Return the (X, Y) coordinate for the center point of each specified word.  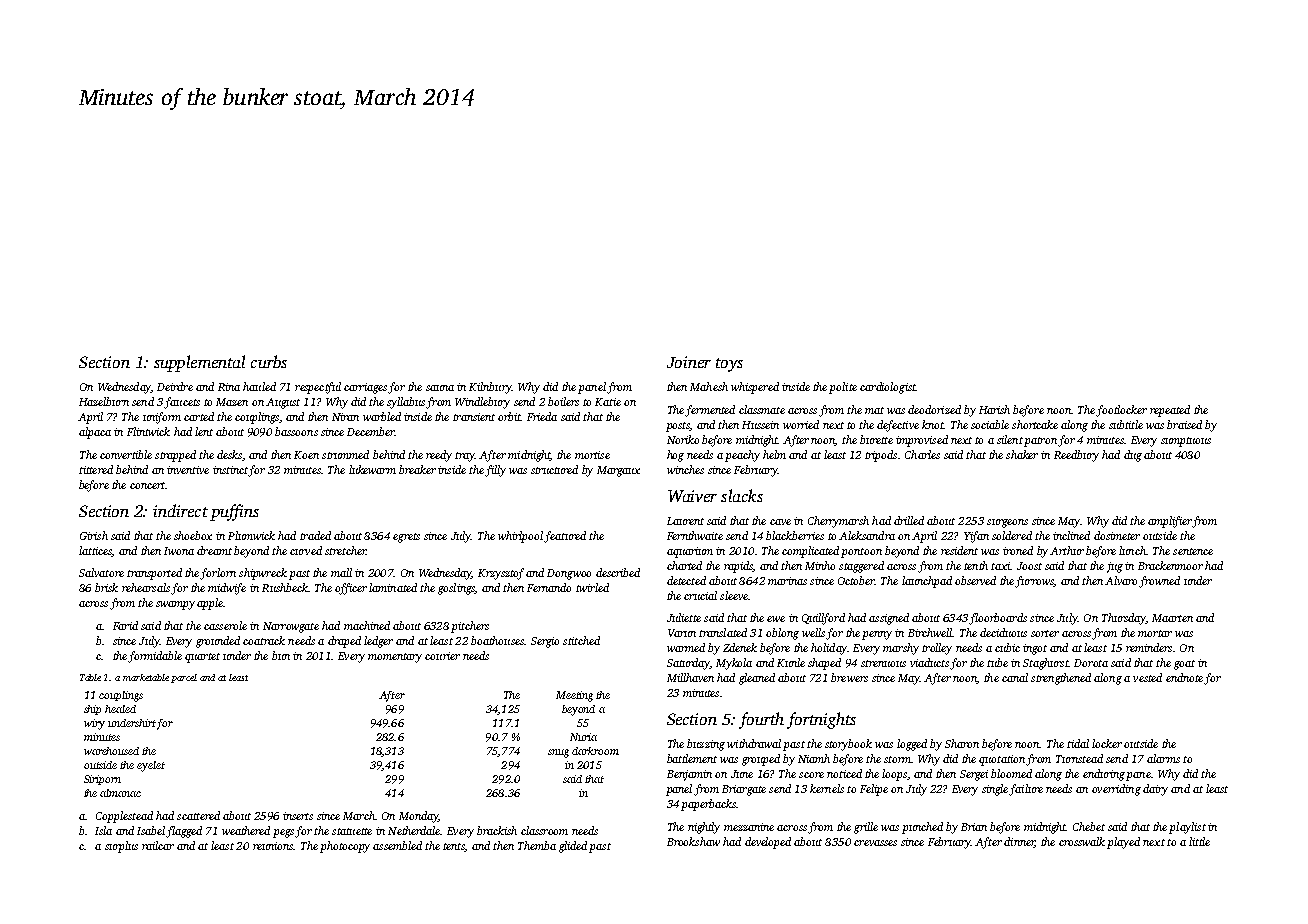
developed (768, 843)
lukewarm (372, 469)
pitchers (470, 627)
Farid (125, 625)
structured (554, 469)
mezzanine (749, 827)
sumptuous (1186, 442)
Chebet (1089, 826)
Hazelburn (104, 401)
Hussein (760, 425)
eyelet (151, 766)
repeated (1170, 411)
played (1123, 843)
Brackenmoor (1170, 565)
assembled (397, 845)
